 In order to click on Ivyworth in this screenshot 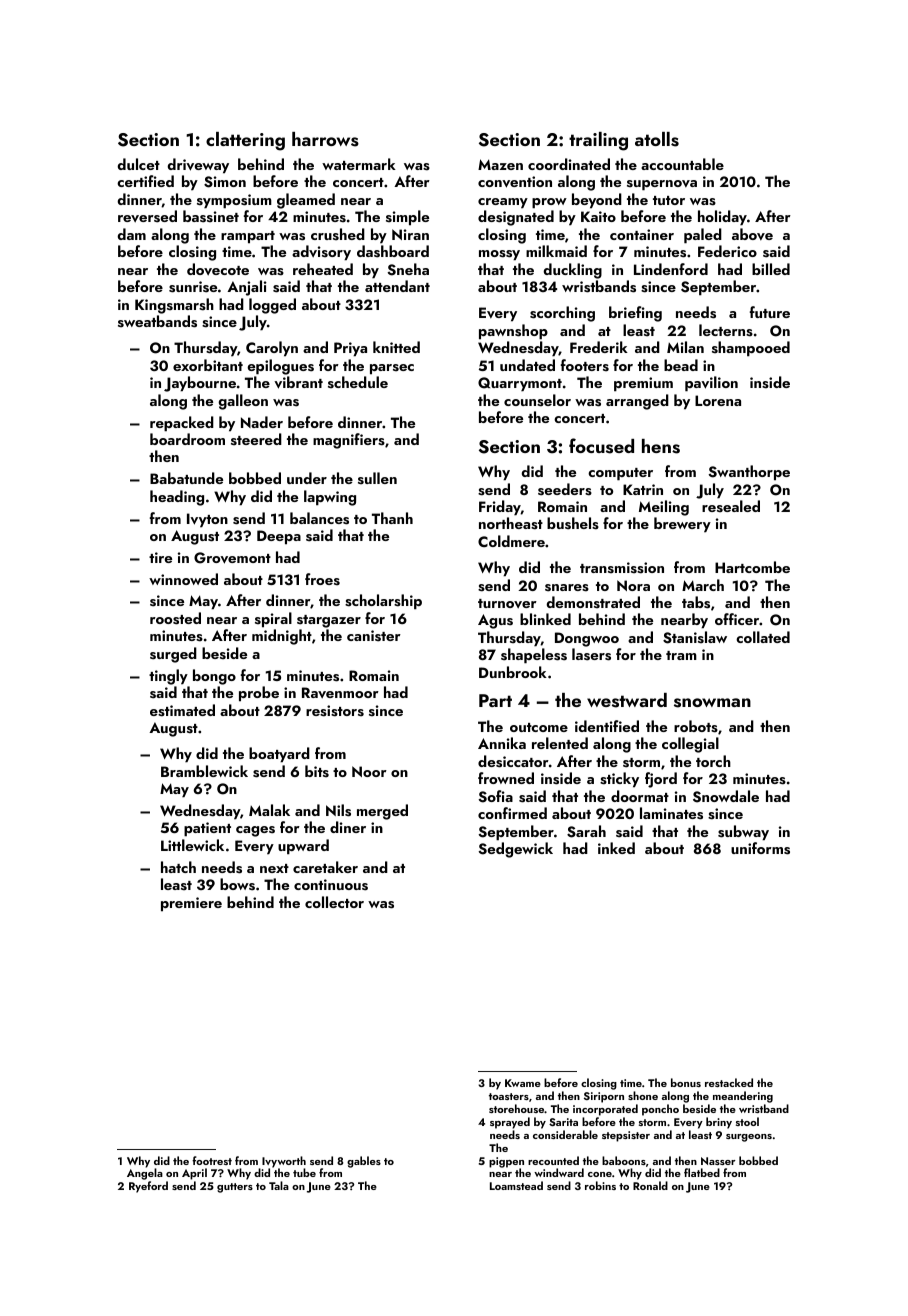, I will do `click(284, 1162)`.
